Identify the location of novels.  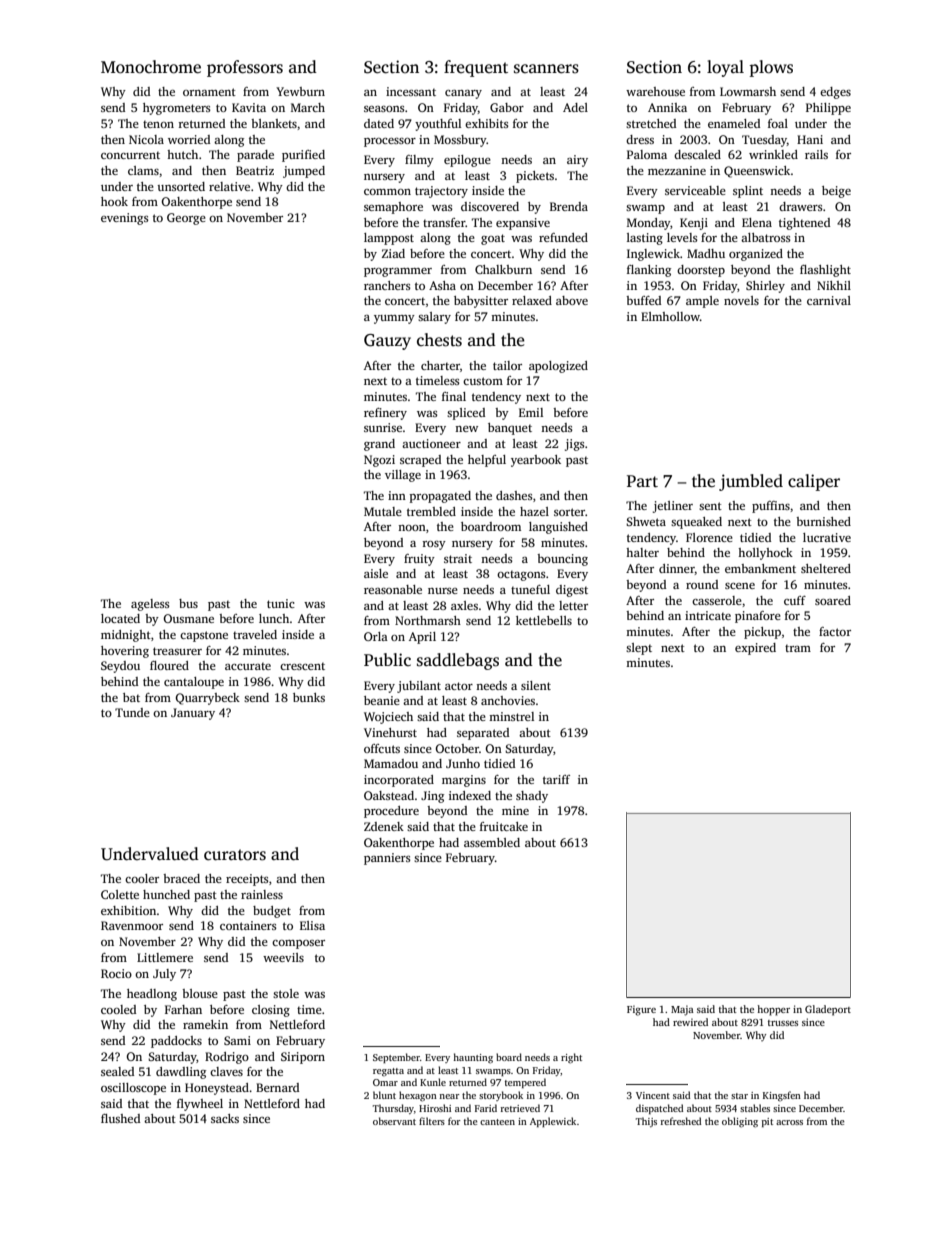
(741, 300).
